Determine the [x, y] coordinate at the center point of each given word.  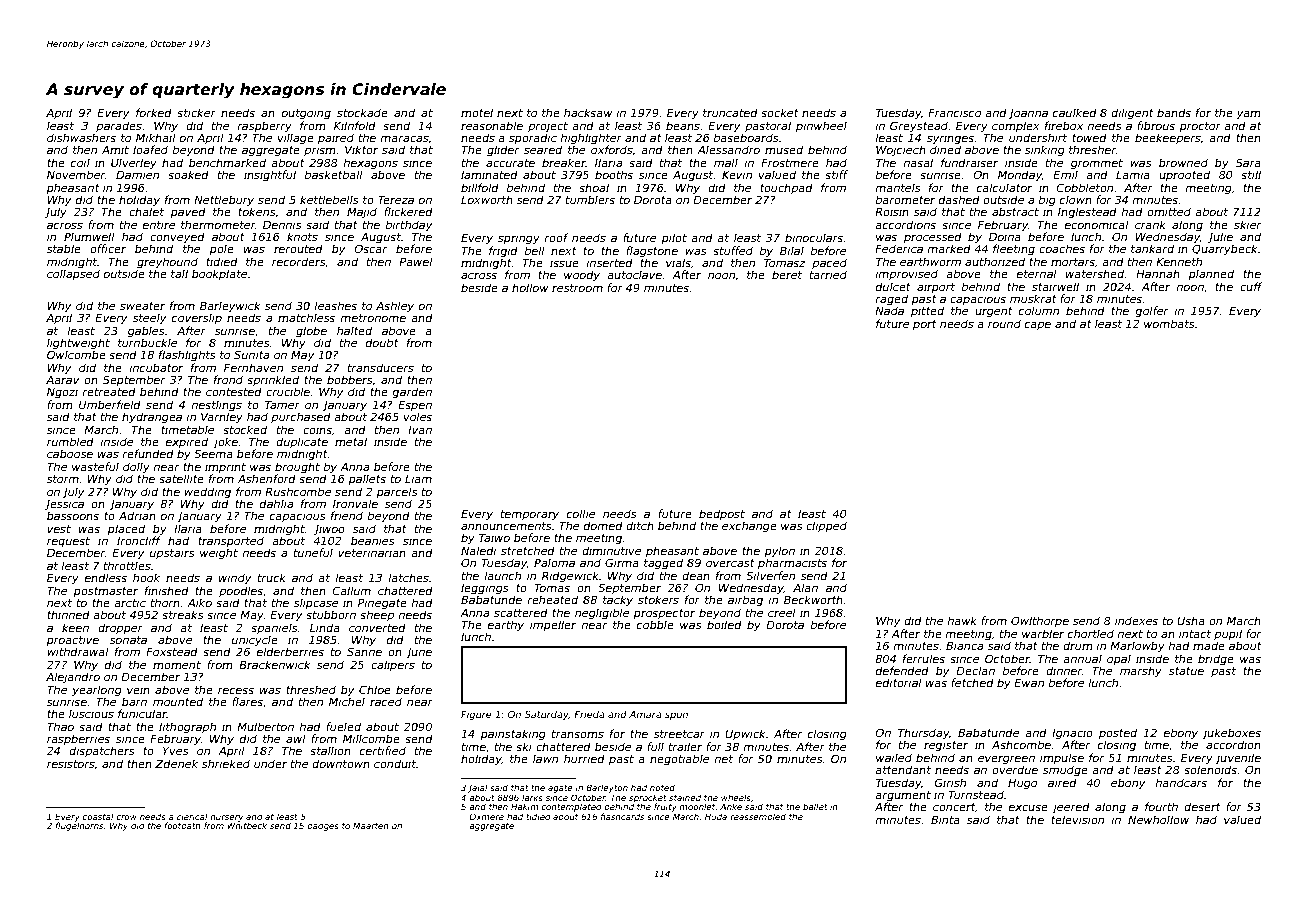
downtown [341, 763]
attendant [903, 769]
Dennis [282, 224]
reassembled [758, 816]
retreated [109, 391]
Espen [415, 405]
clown [1076, 199]
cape [1038, 325]
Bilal [792, 250]
